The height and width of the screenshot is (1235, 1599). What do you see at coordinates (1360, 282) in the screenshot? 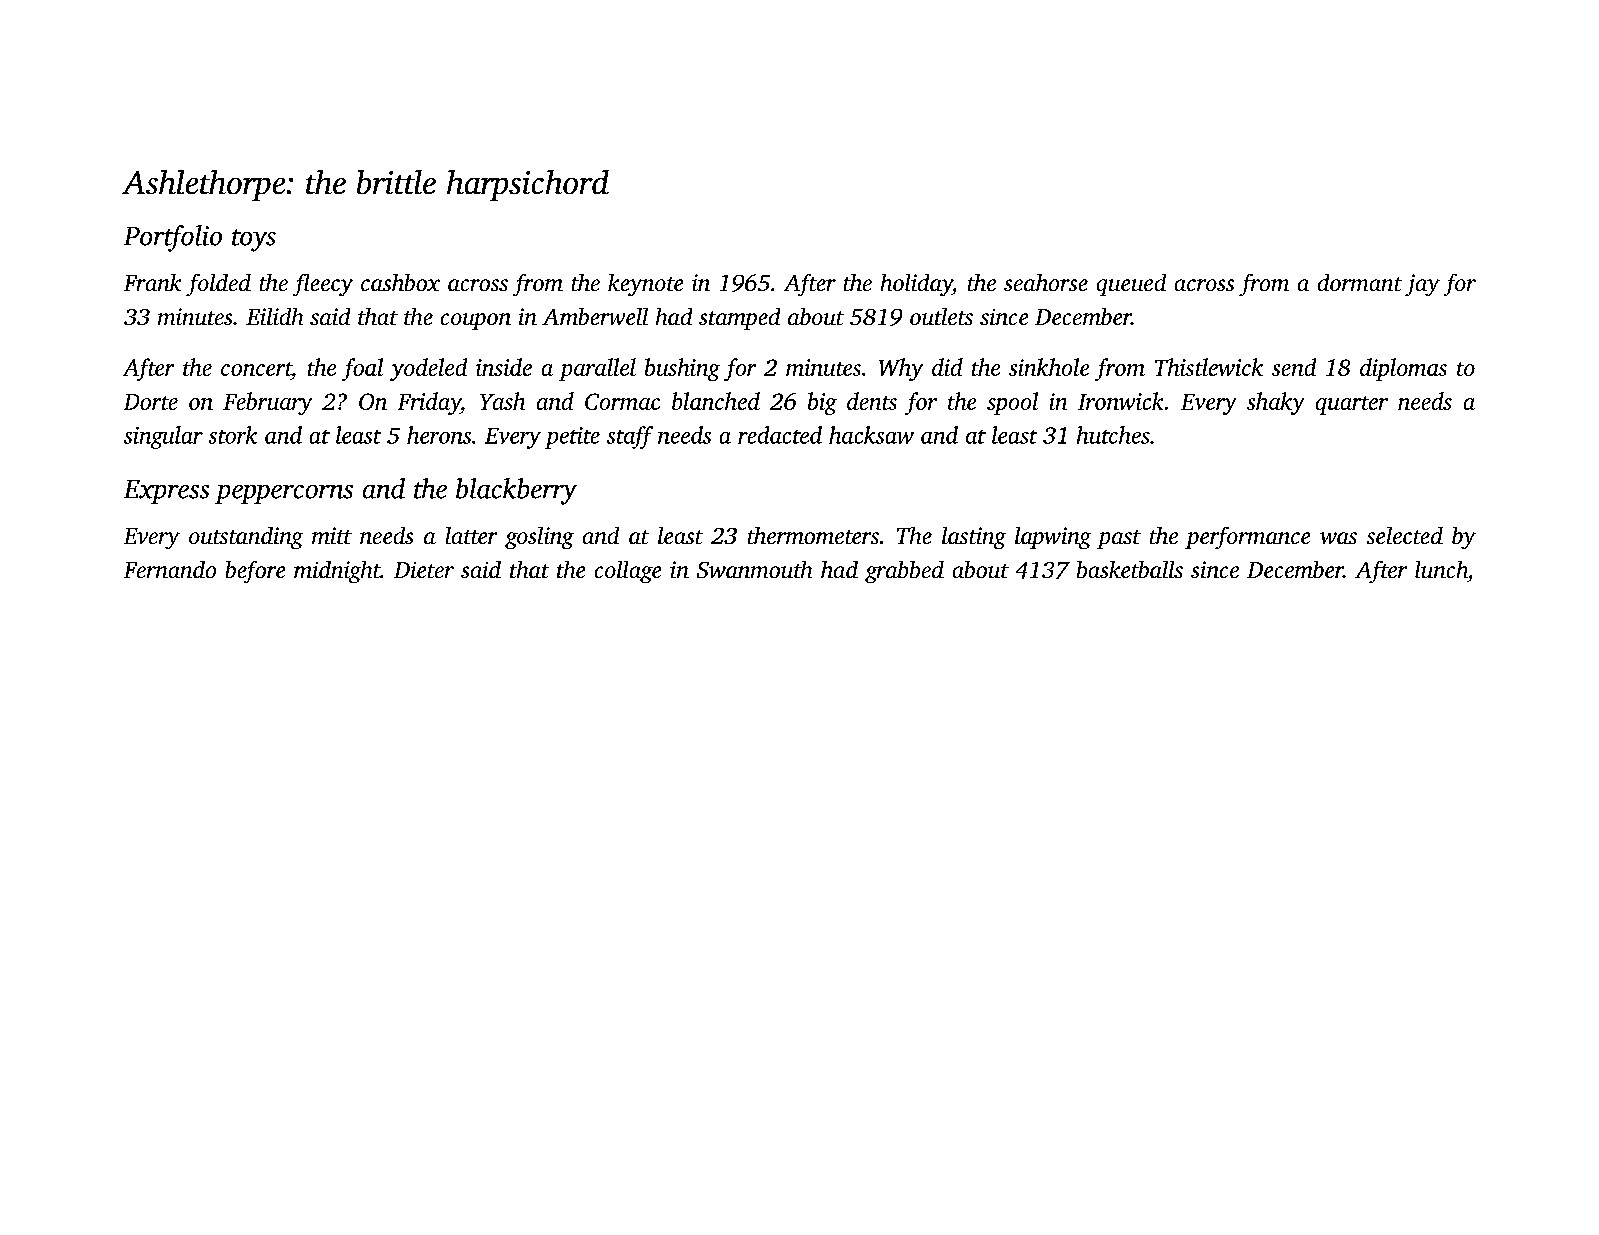
I see `dormant` at bounding box center [1360, 282].
